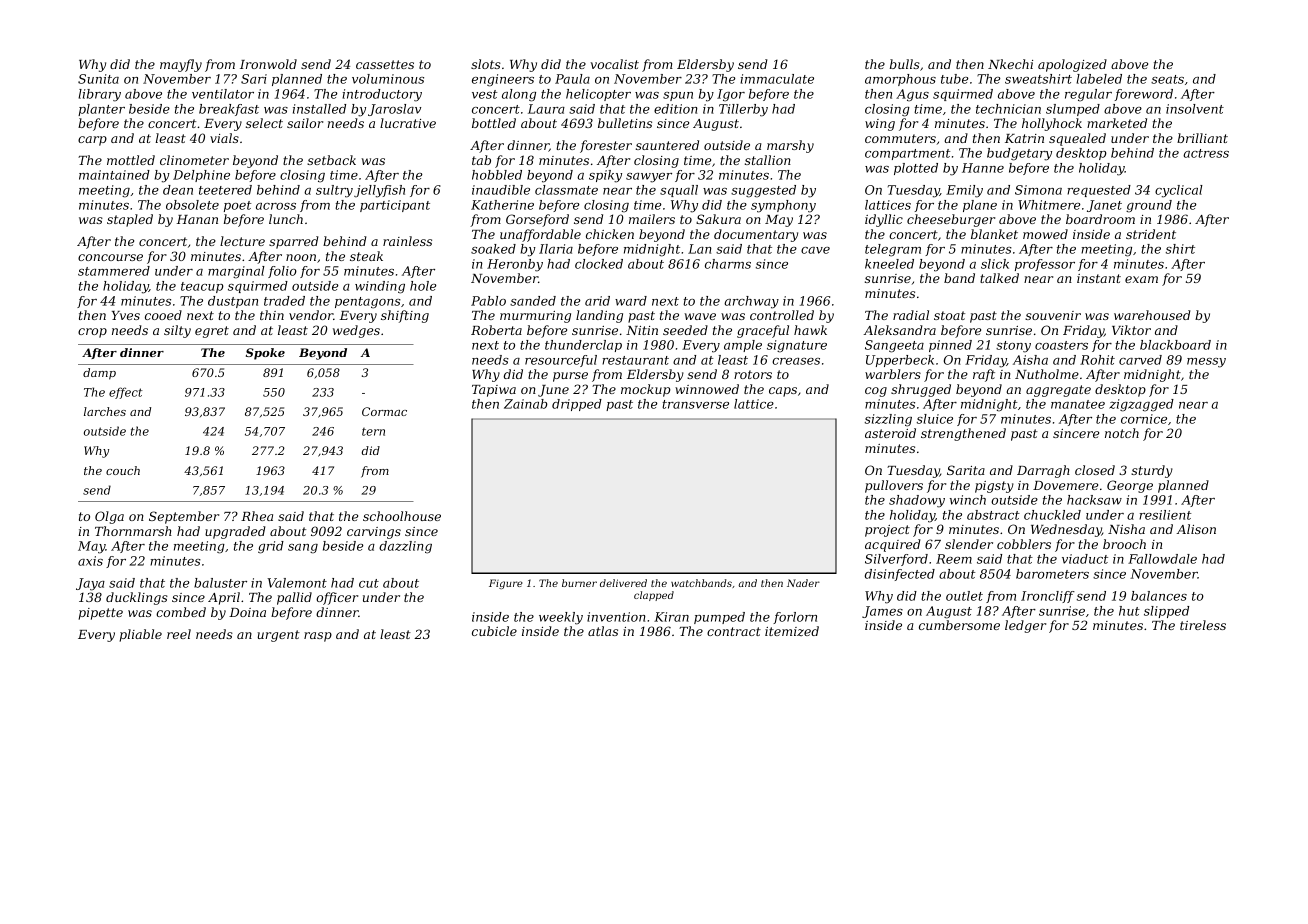  What do you see at coordinates (494, 631) in the screenshot?
I see `cubicle` at bounding box center [494, 631].
